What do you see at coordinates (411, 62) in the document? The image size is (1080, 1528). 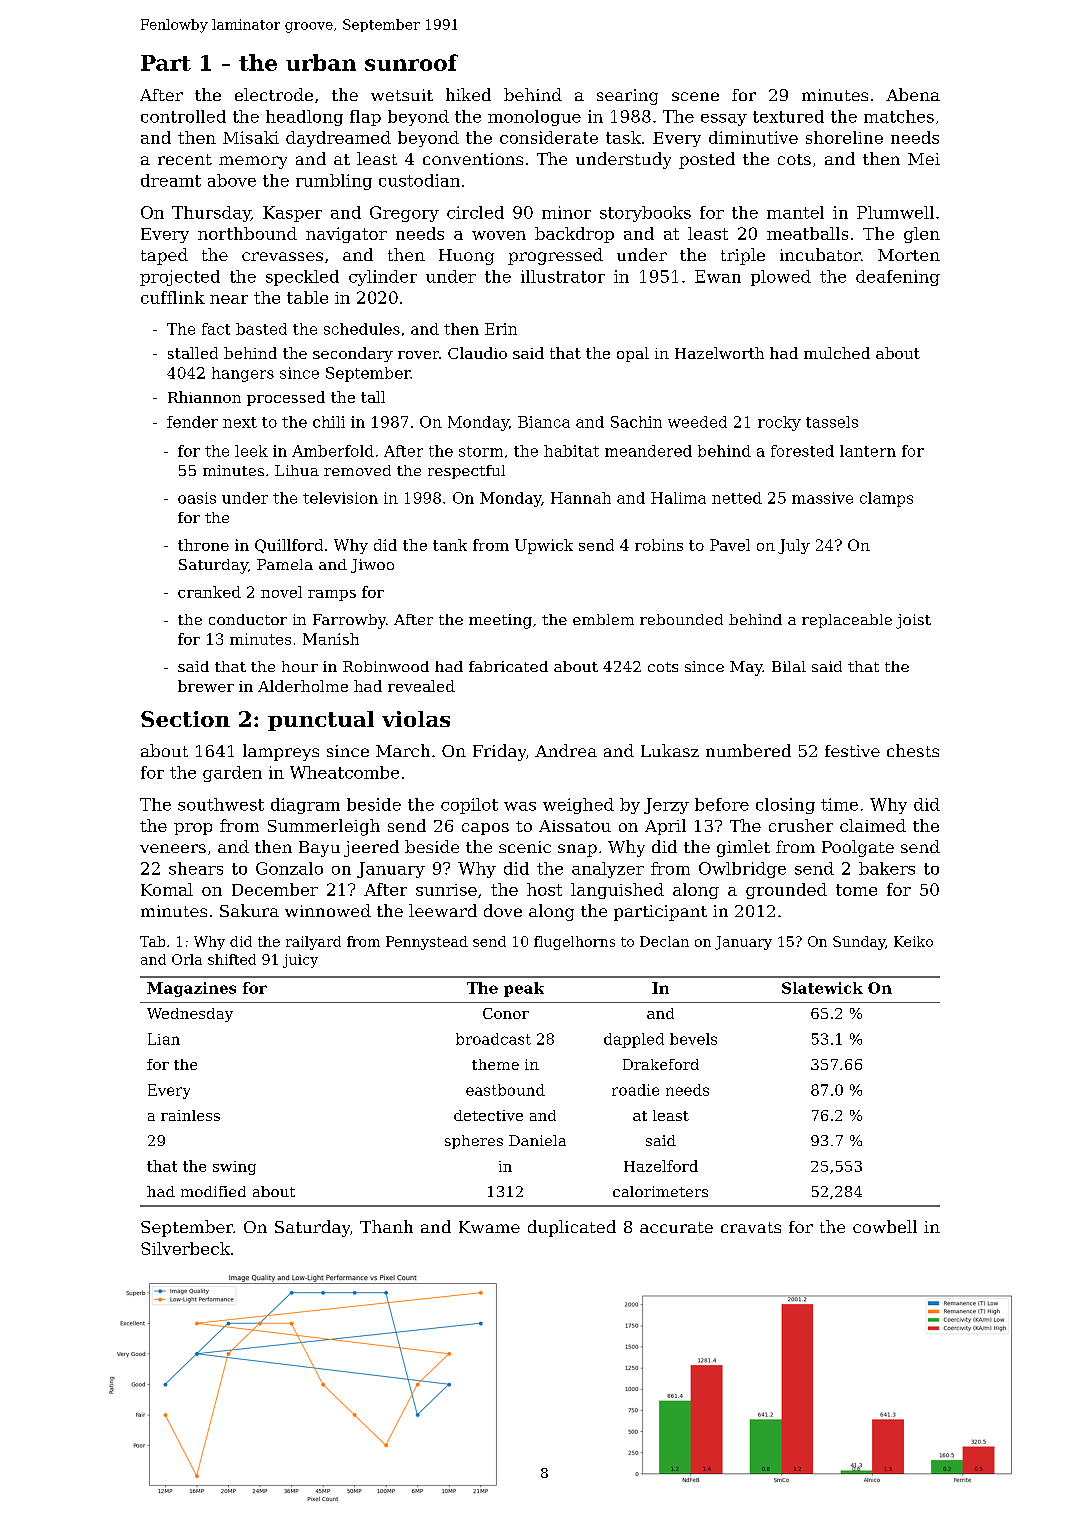 I see `sunroof` at bounding box center [411, 62].
